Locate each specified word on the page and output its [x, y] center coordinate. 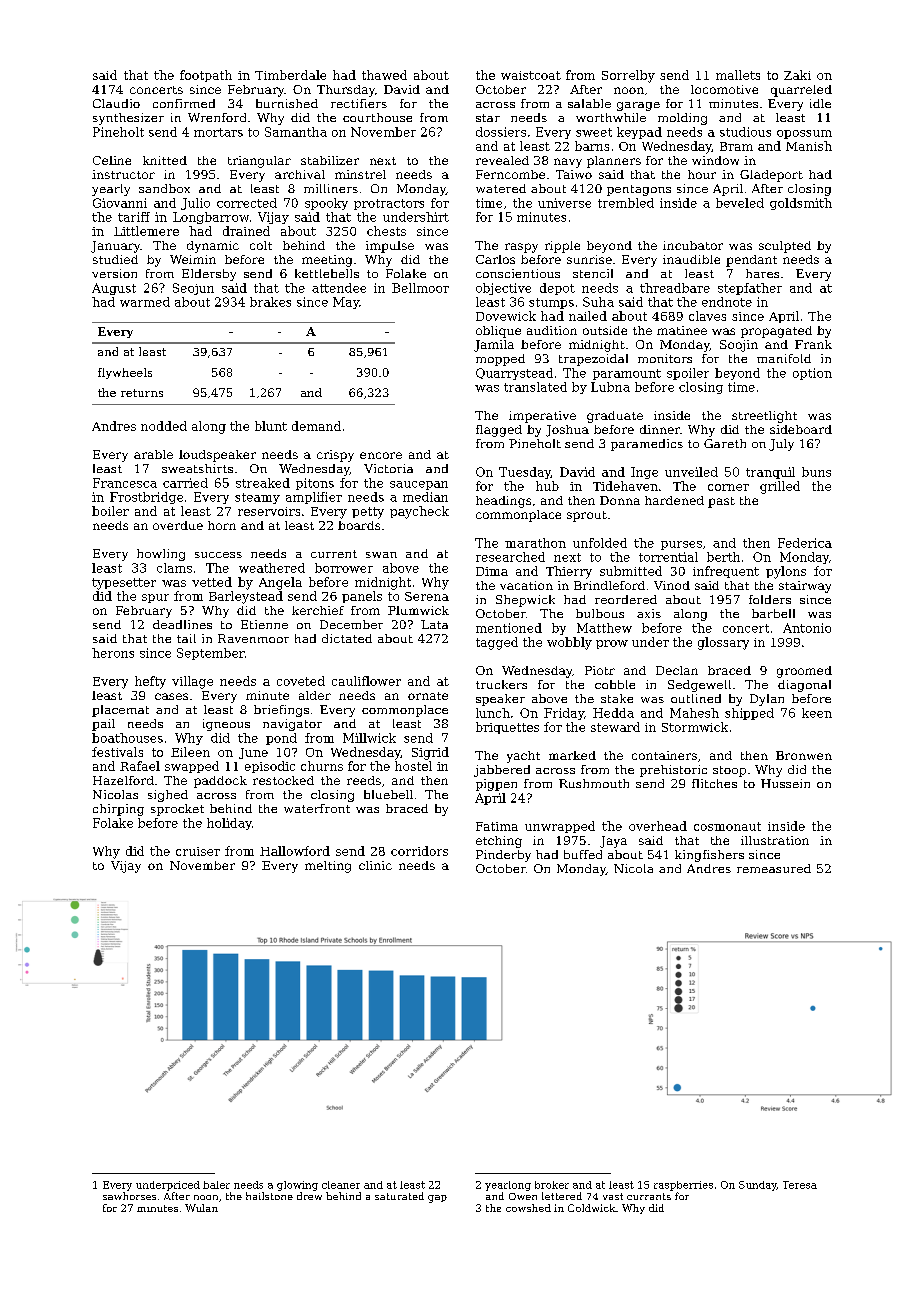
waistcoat [531, 75]
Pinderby [503, 856]
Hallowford [295, 851]
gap [437, 1199]
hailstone [269, 1196]
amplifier [314, 498]
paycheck [419, 512]
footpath [206, 76]
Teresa [800, 1185]
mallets [738, 75]
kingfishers [709, 856]
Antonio [807, 628]
